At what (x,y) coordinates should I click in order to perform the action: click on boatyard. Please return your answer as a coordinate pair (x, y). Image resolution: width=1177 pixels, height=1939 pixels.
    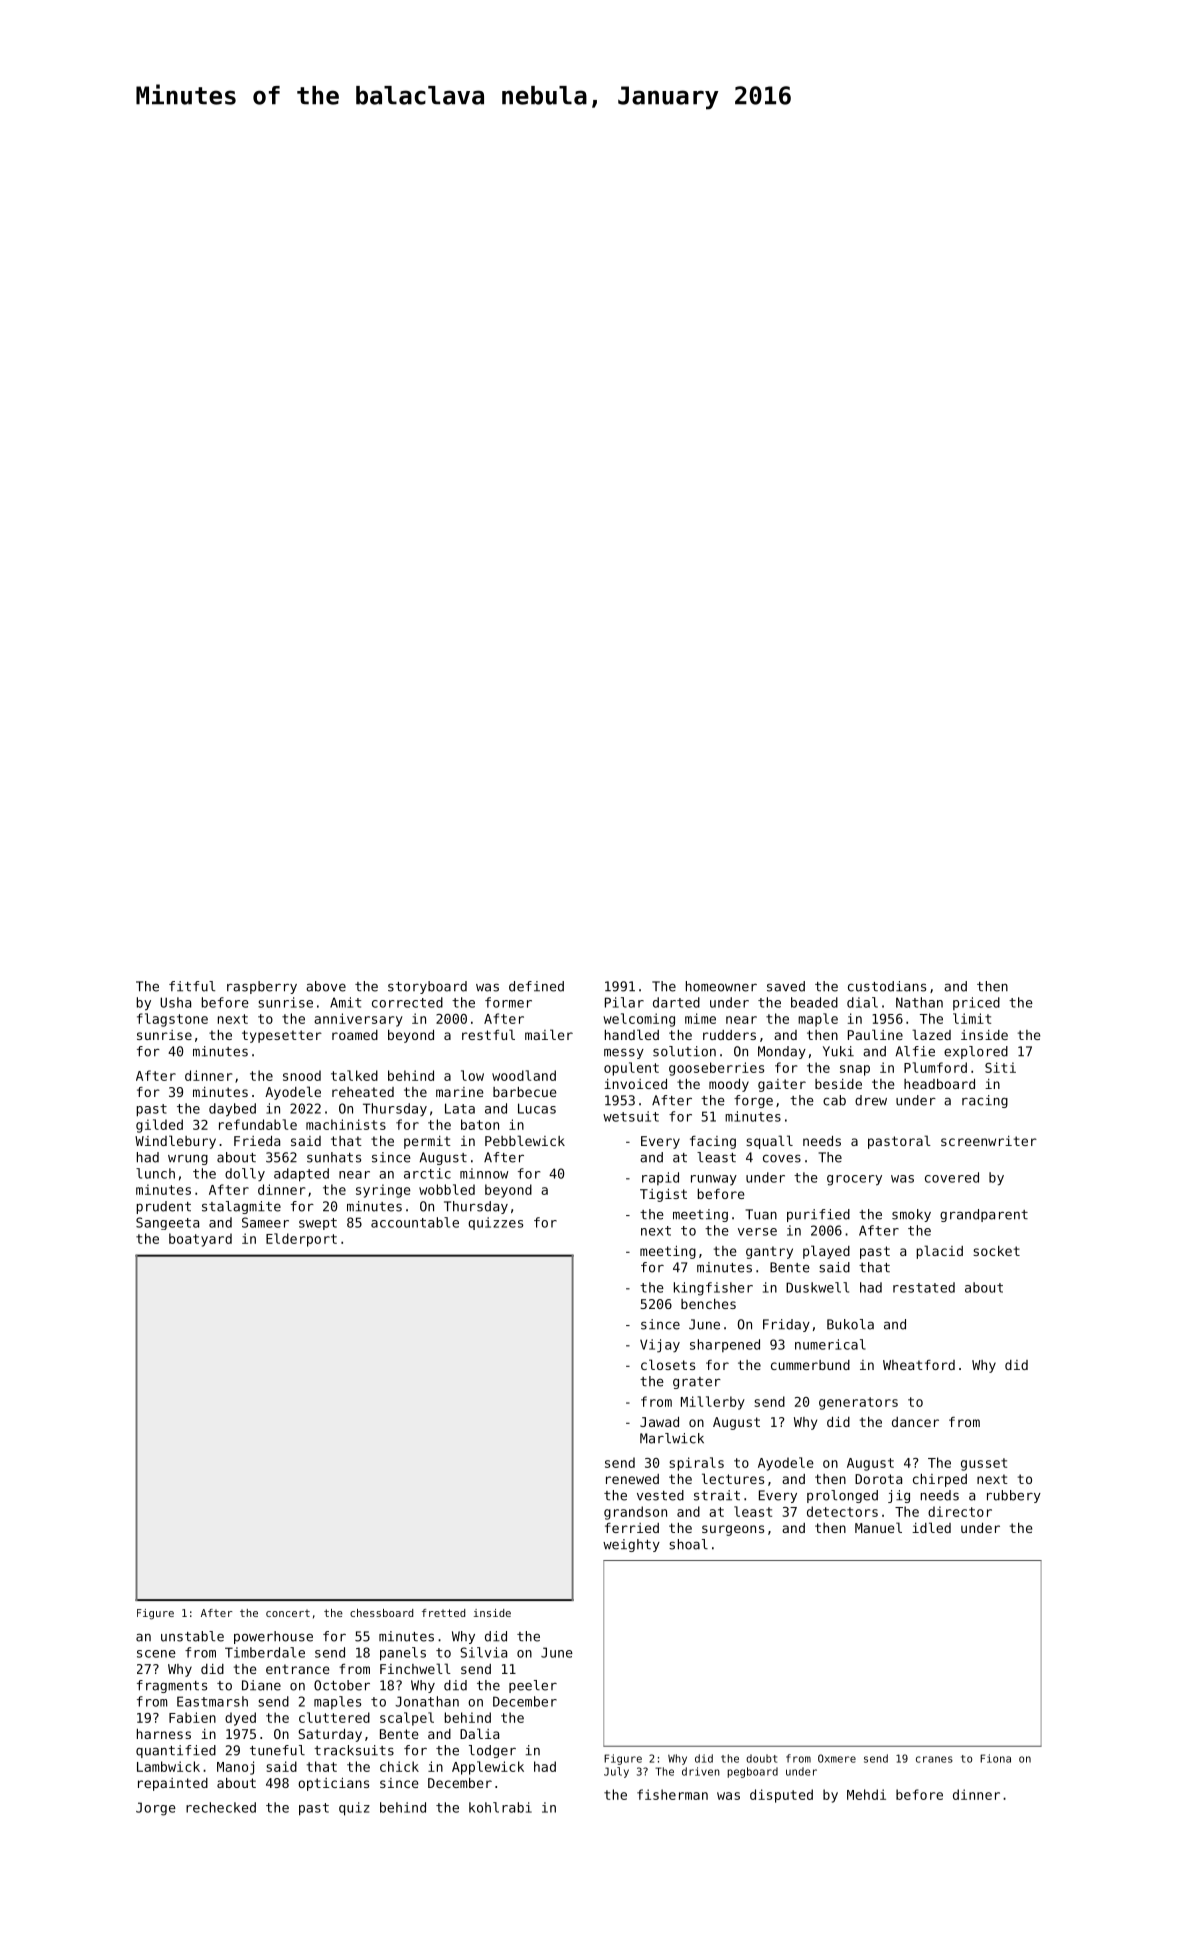
    Looking at the image, I should click on (200, 1240).
